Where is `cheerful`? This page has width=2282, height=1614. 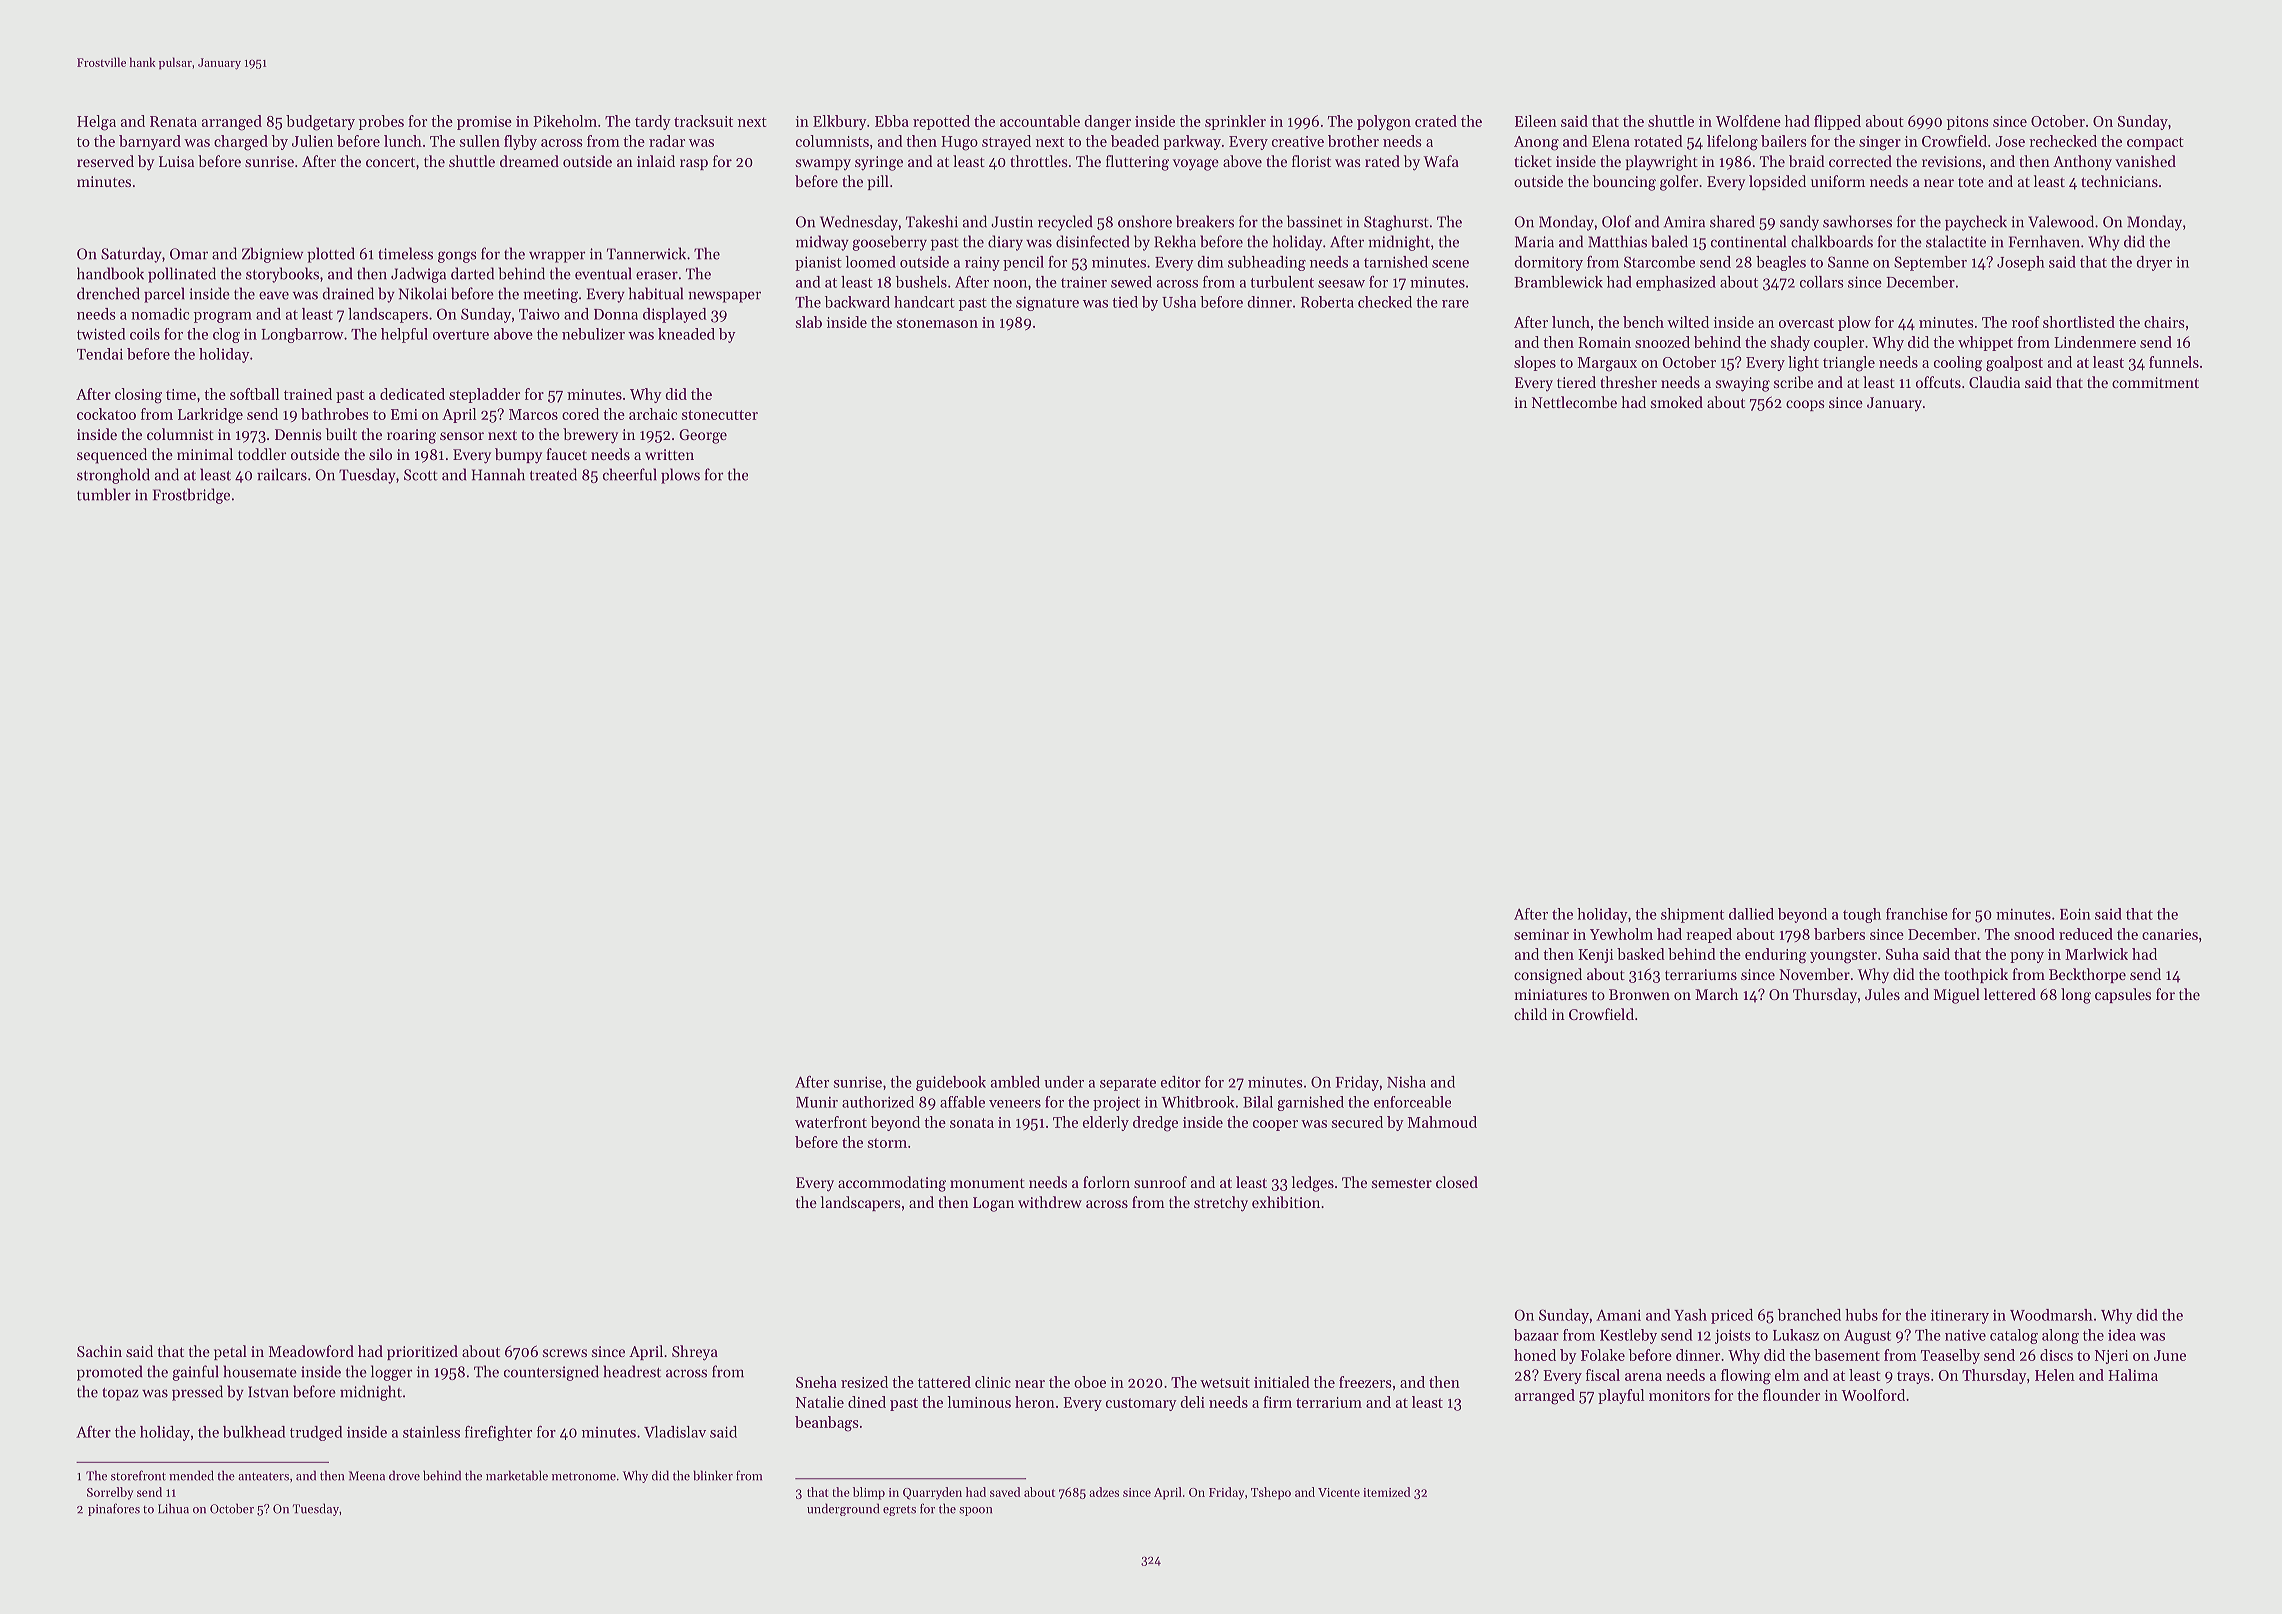 cheerful is located at coordinates (630, 474).
